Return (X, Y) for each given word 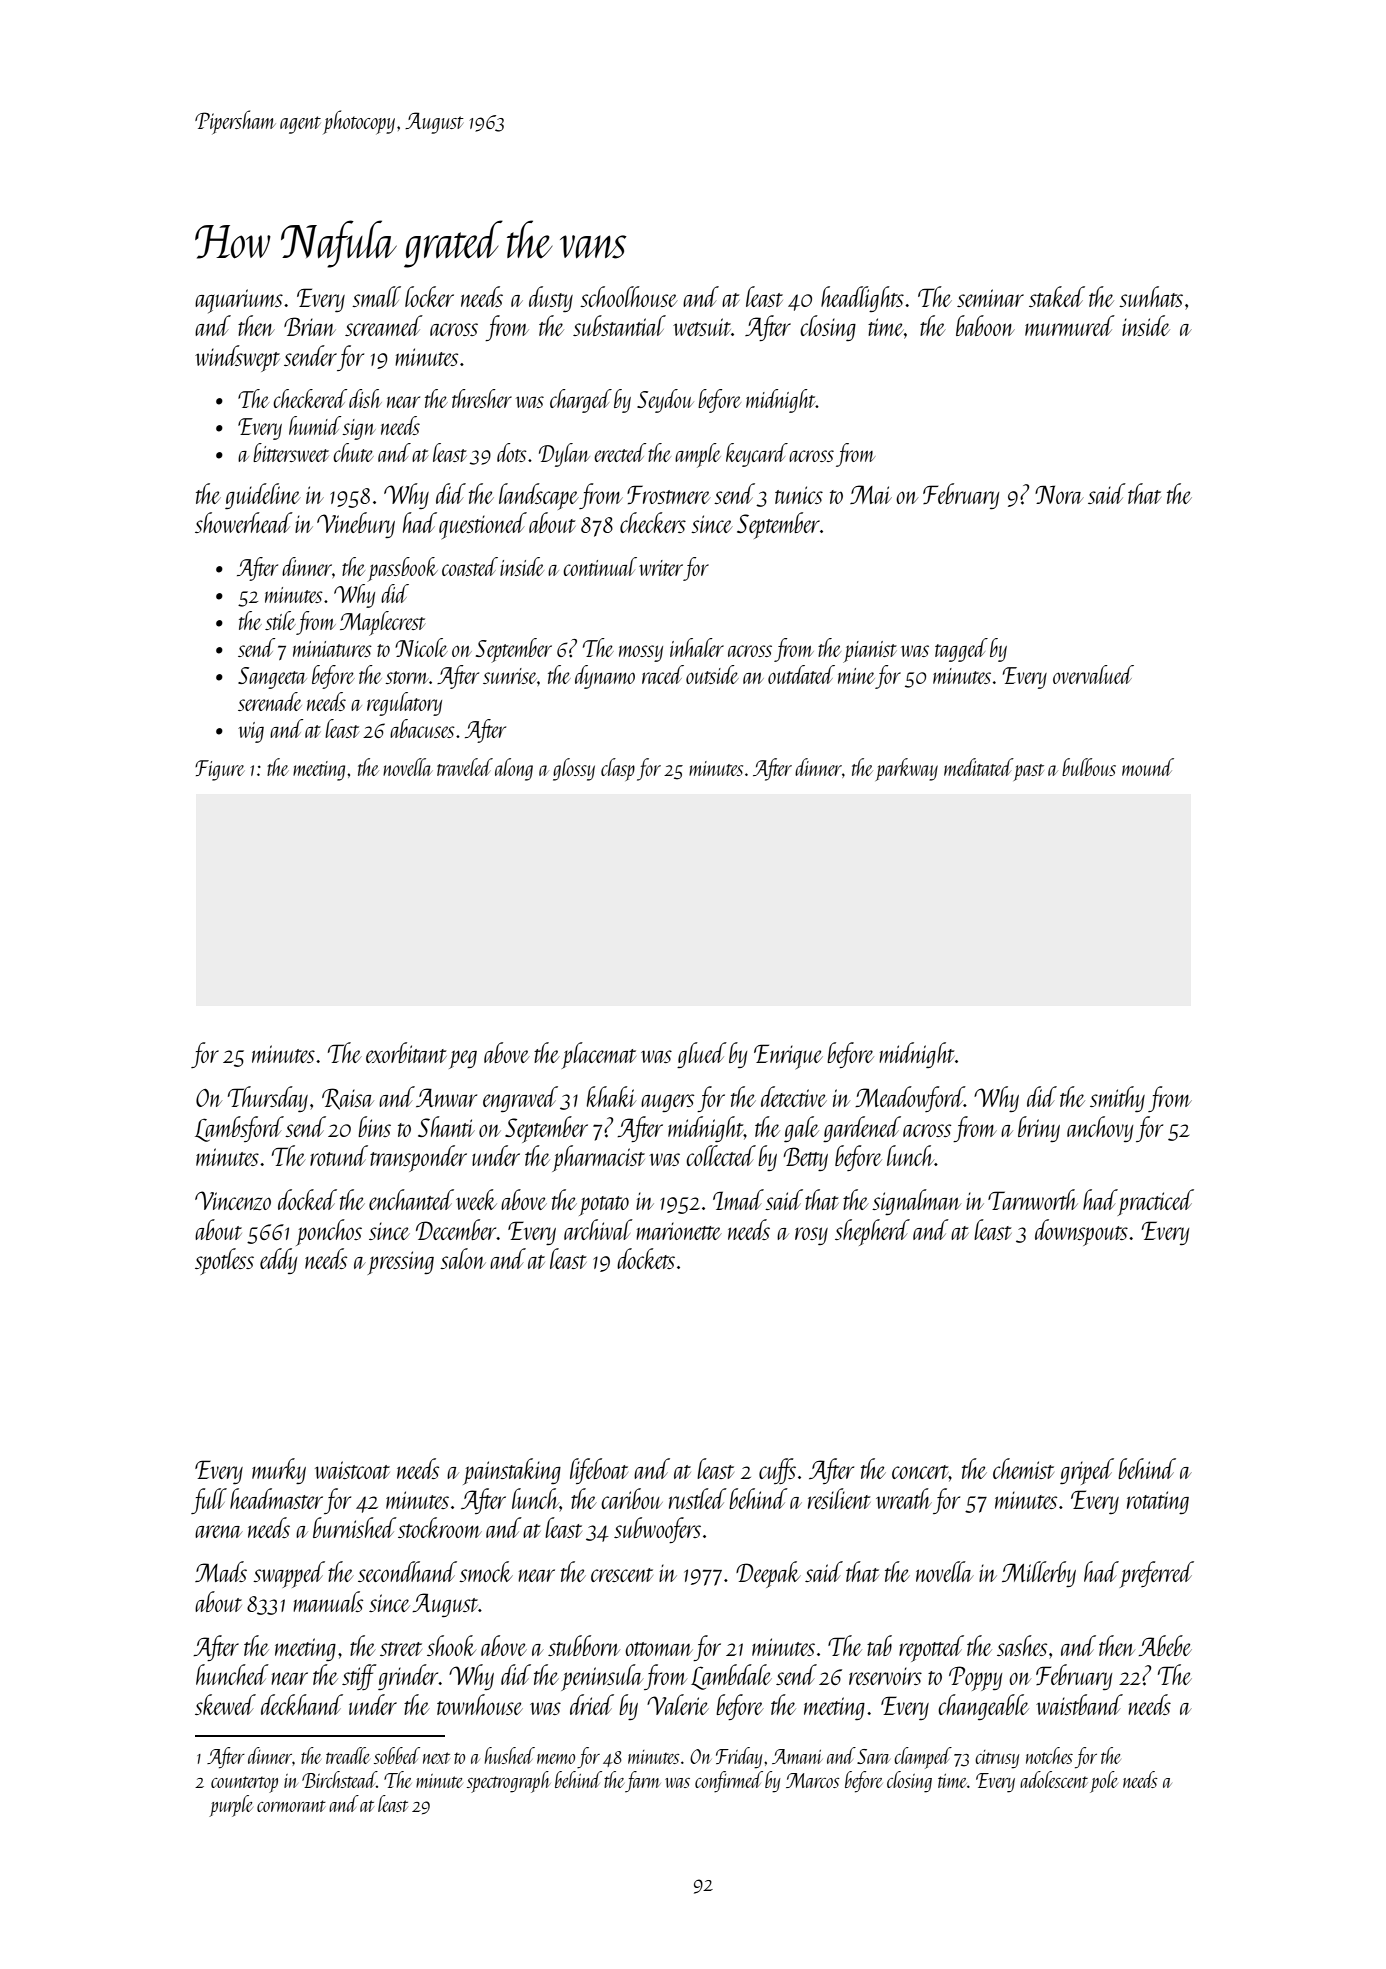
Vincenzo (233, 1201)
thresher (482, 398)
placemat (599, 1055)
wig (251, 732)
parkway (907, 769)
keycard (757, 455)
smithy (1117, 1099)
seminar (990, 298)
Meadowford (909, 1099)
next (436, 1758)
